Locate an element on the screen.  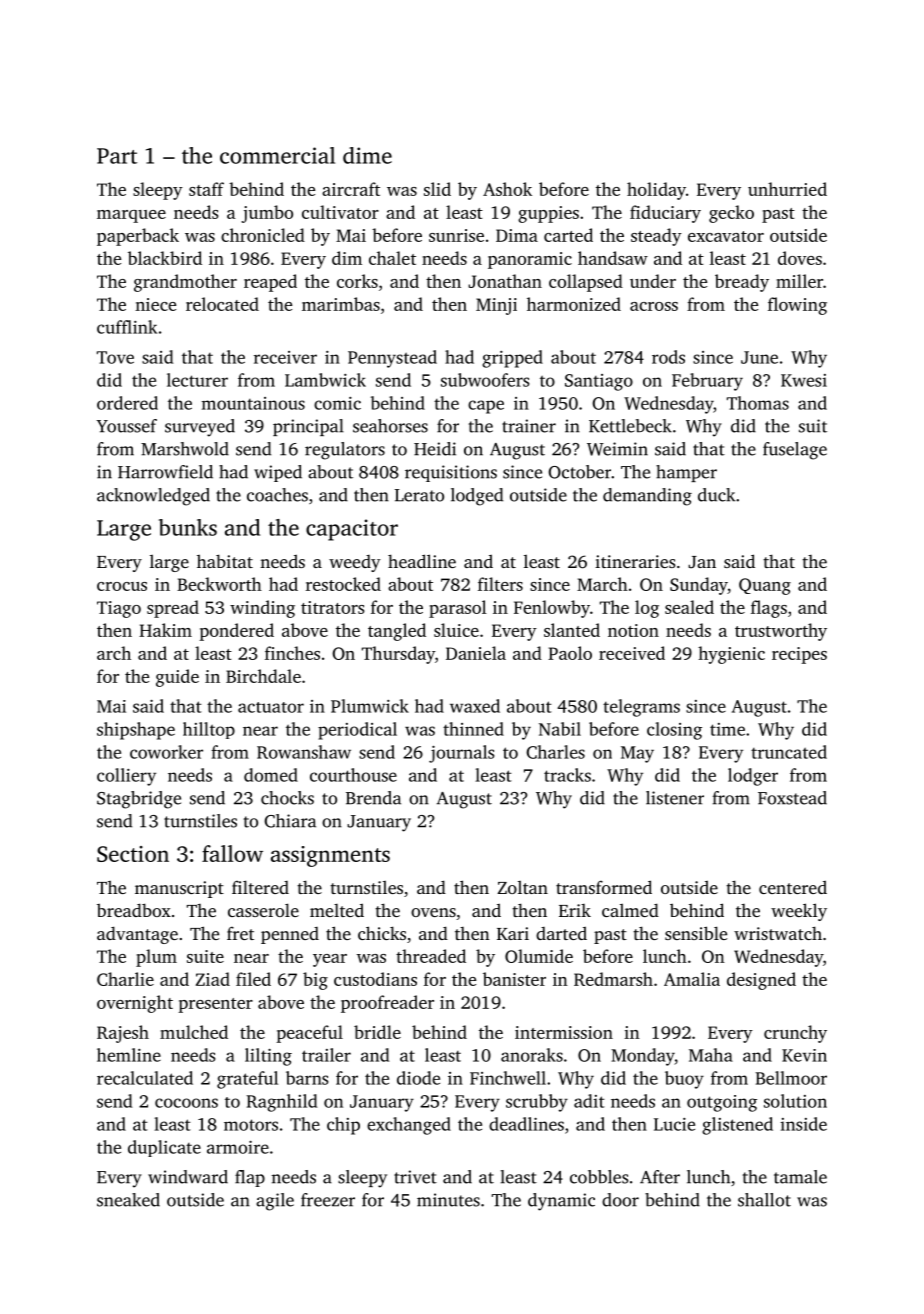
shipshape is located at coordinates (136, 731).
